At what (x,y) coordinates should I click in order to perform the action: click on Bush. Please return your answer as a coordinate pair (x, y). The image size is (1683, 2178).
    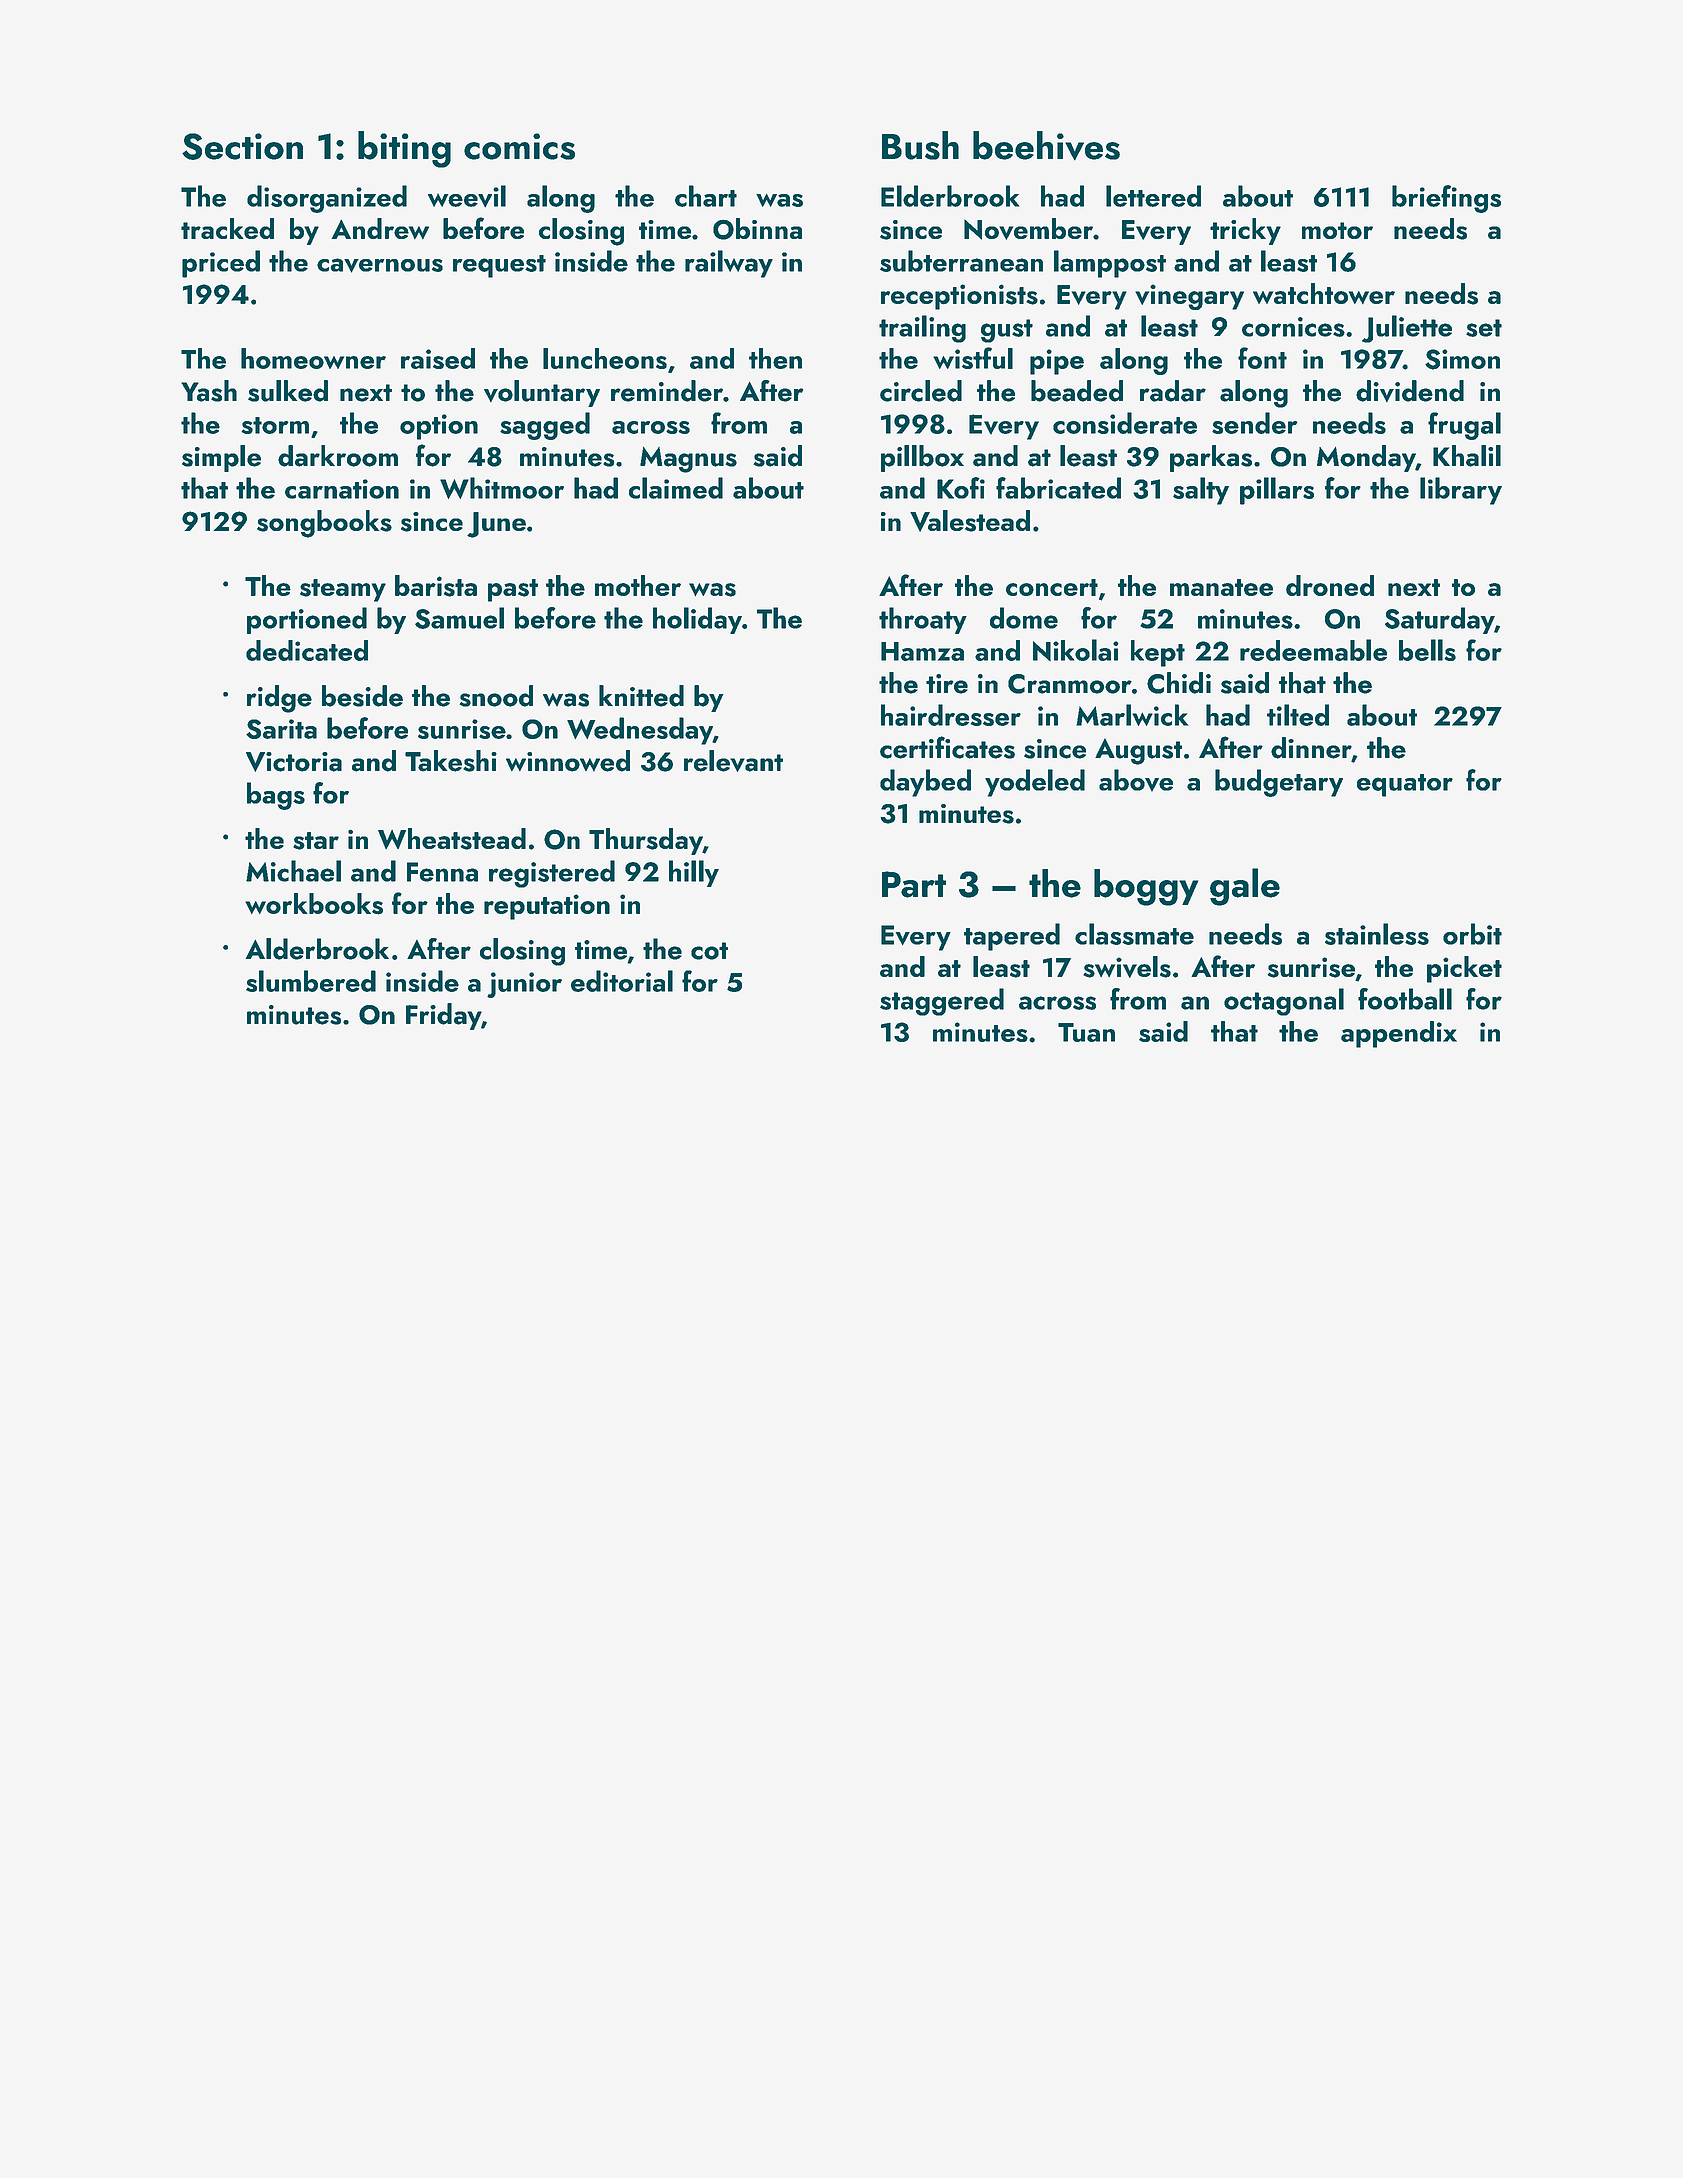
    Looking at the image, I should click on (920, 145).
